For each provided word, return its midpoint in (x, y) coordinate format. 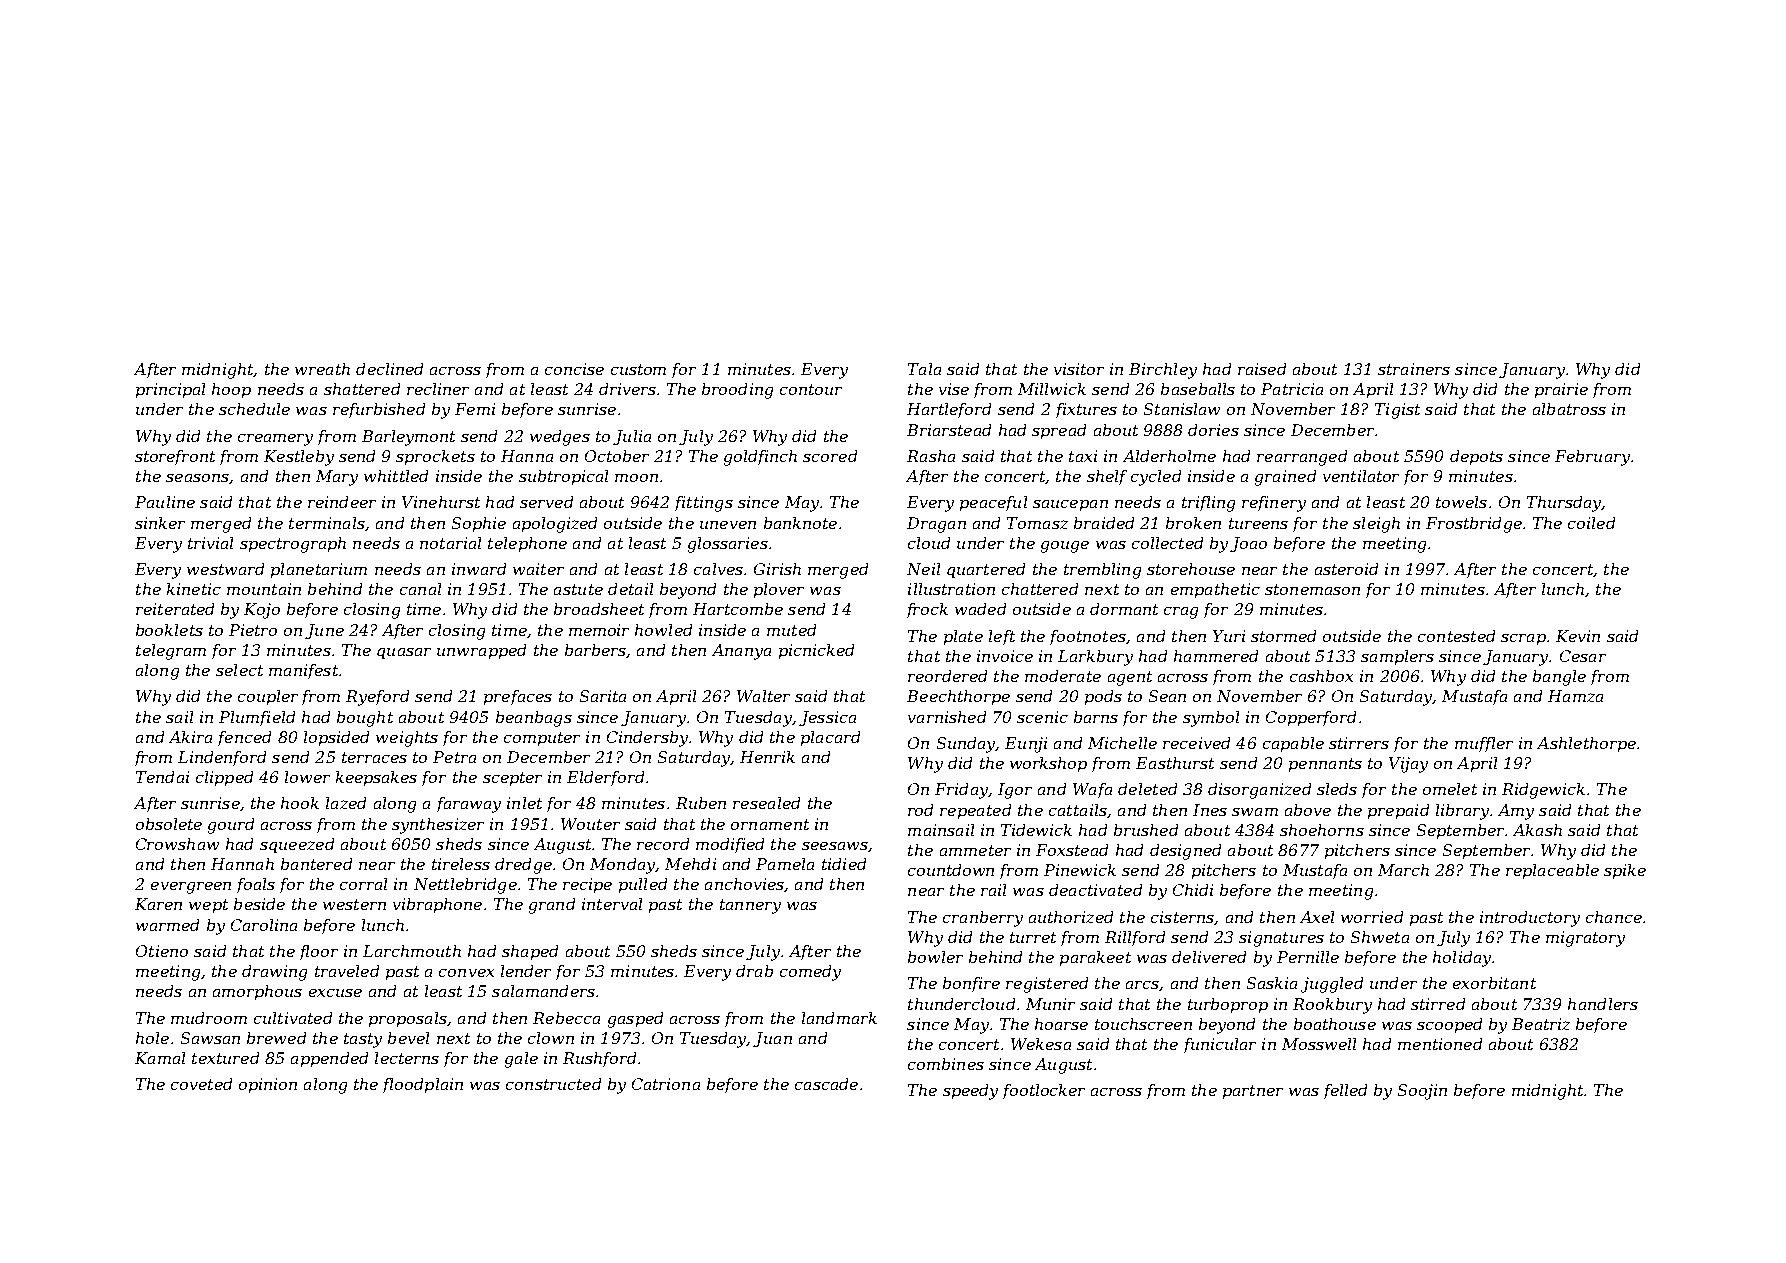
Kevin (1578, 636)
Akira (190, 737)
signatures (1281, 939)
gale (521, 1060)
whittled (396, 476)
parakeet (1095, 958)
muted (791, 630)
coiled (1591, 523)
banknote (800, 523)
